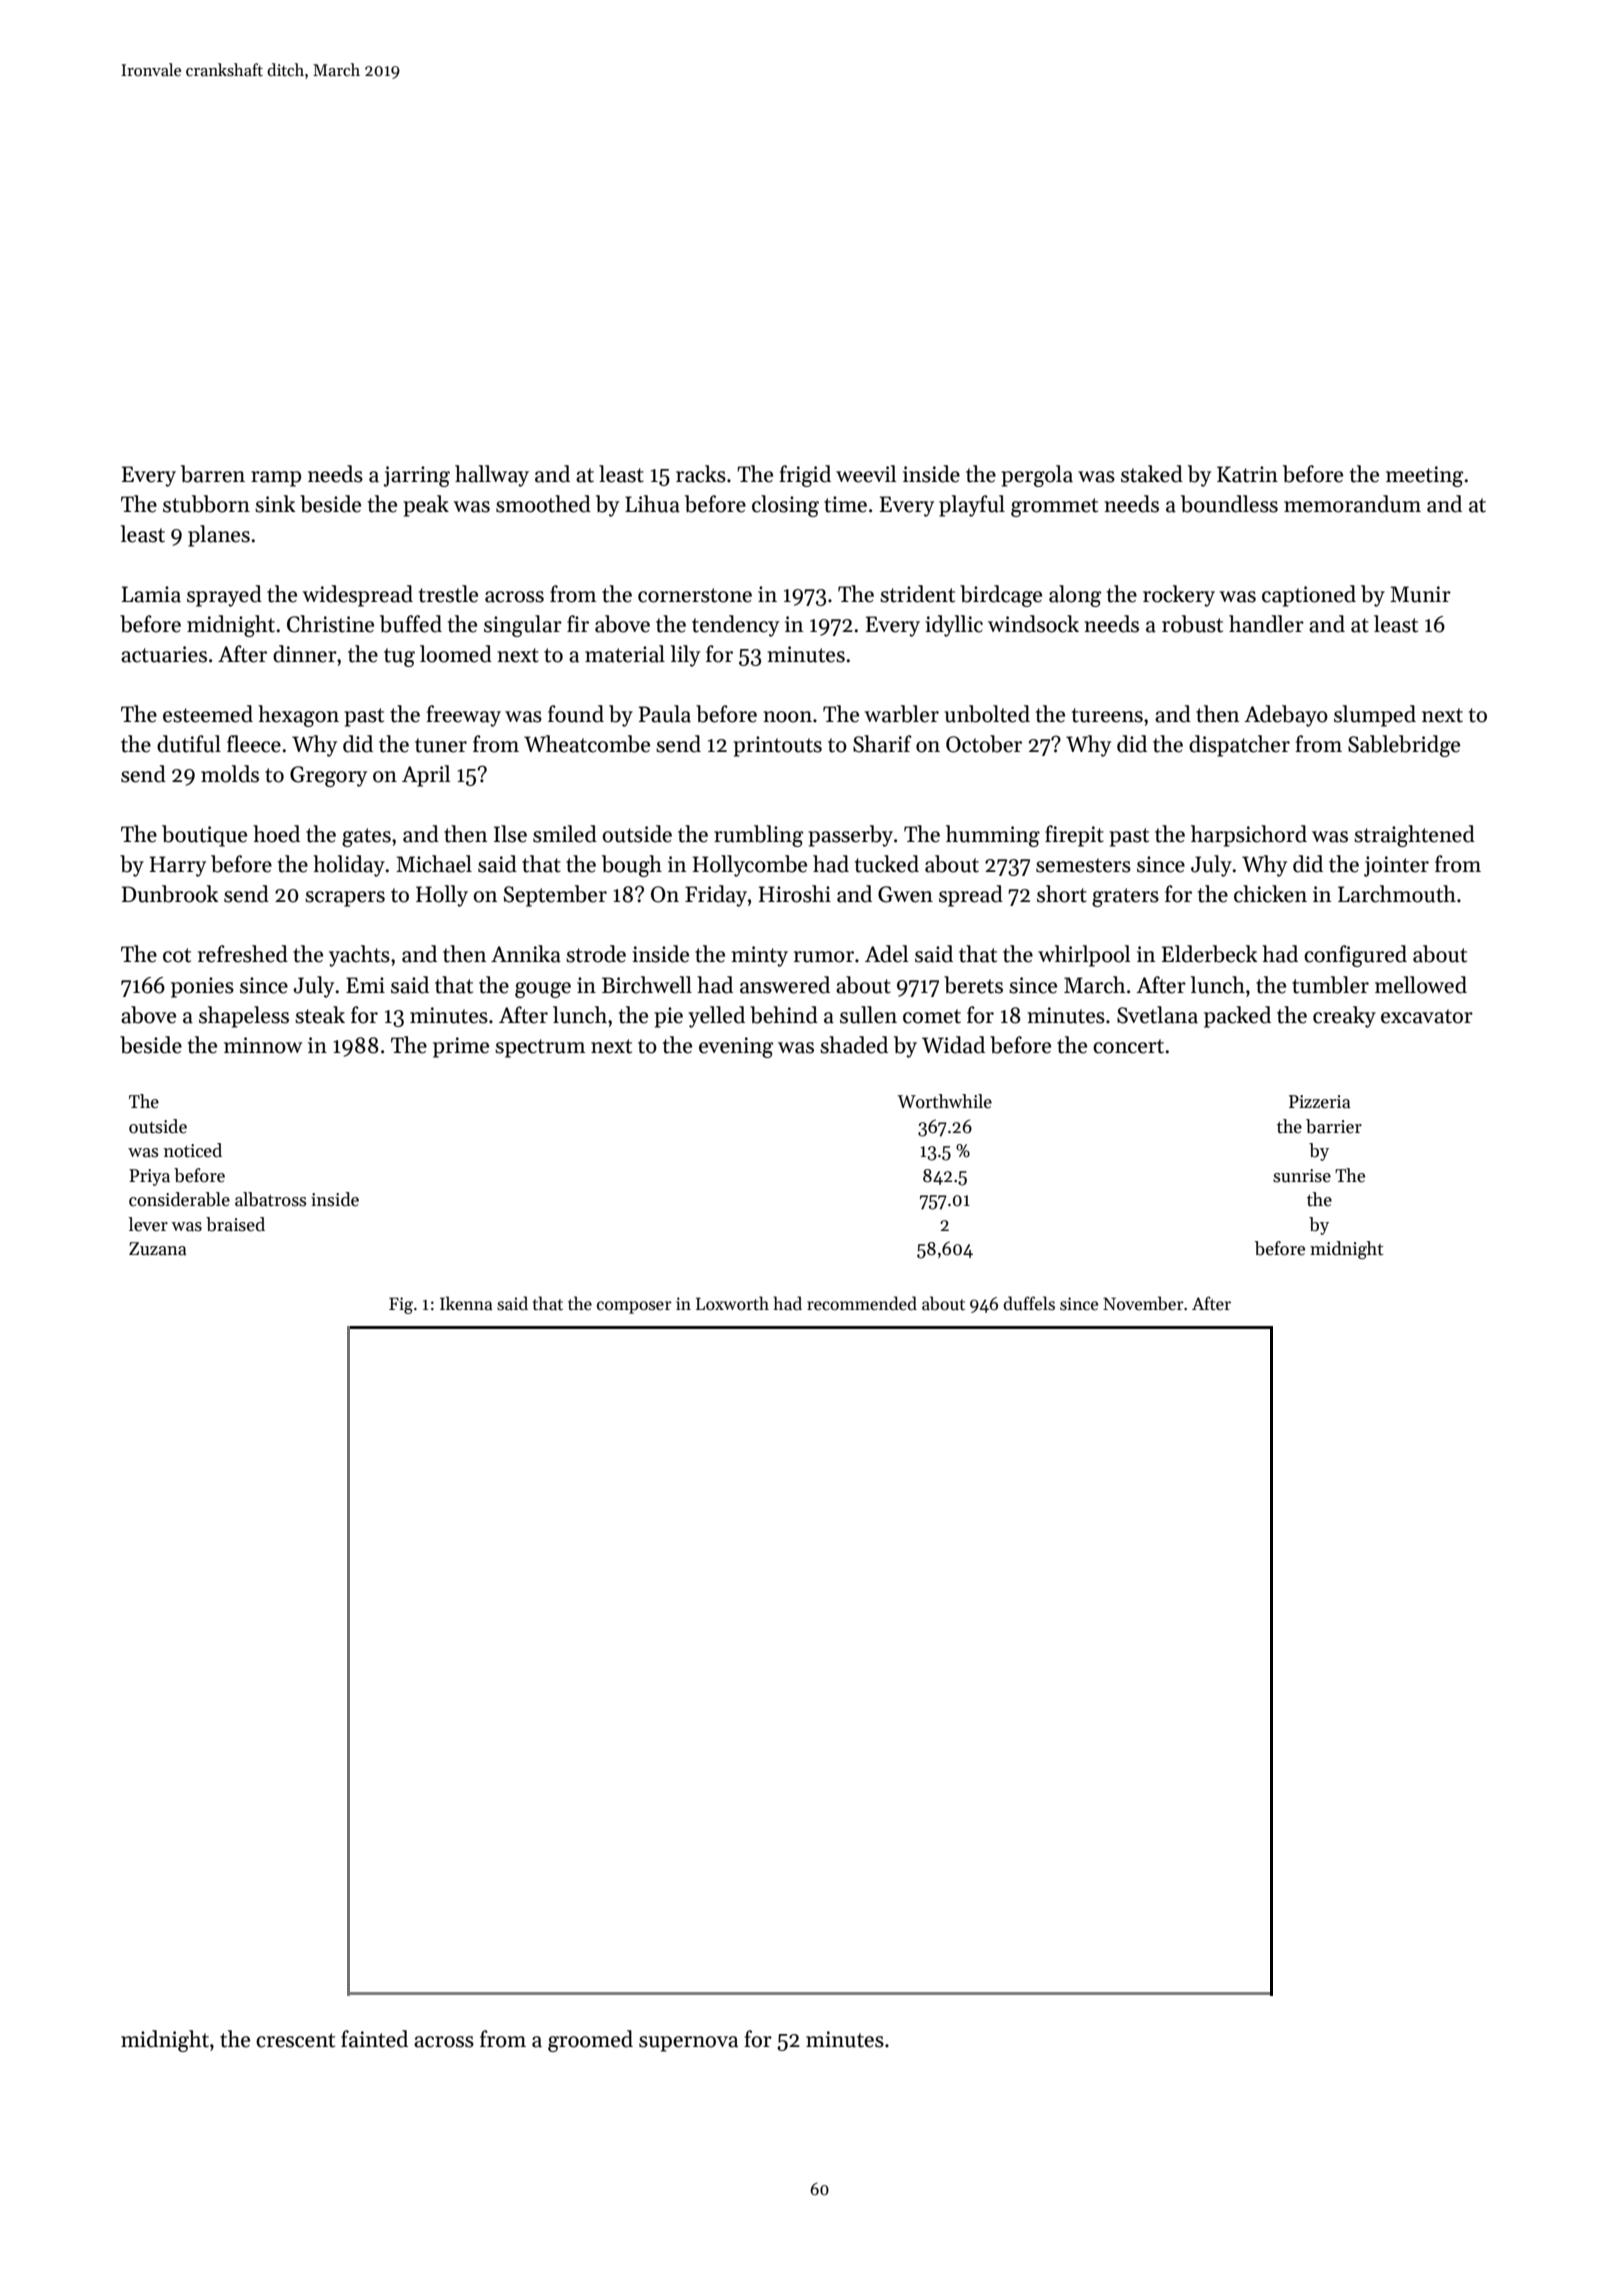  Describe the element at coordinates (158, 1249) in the page. I see `Zuzana` at that location.
